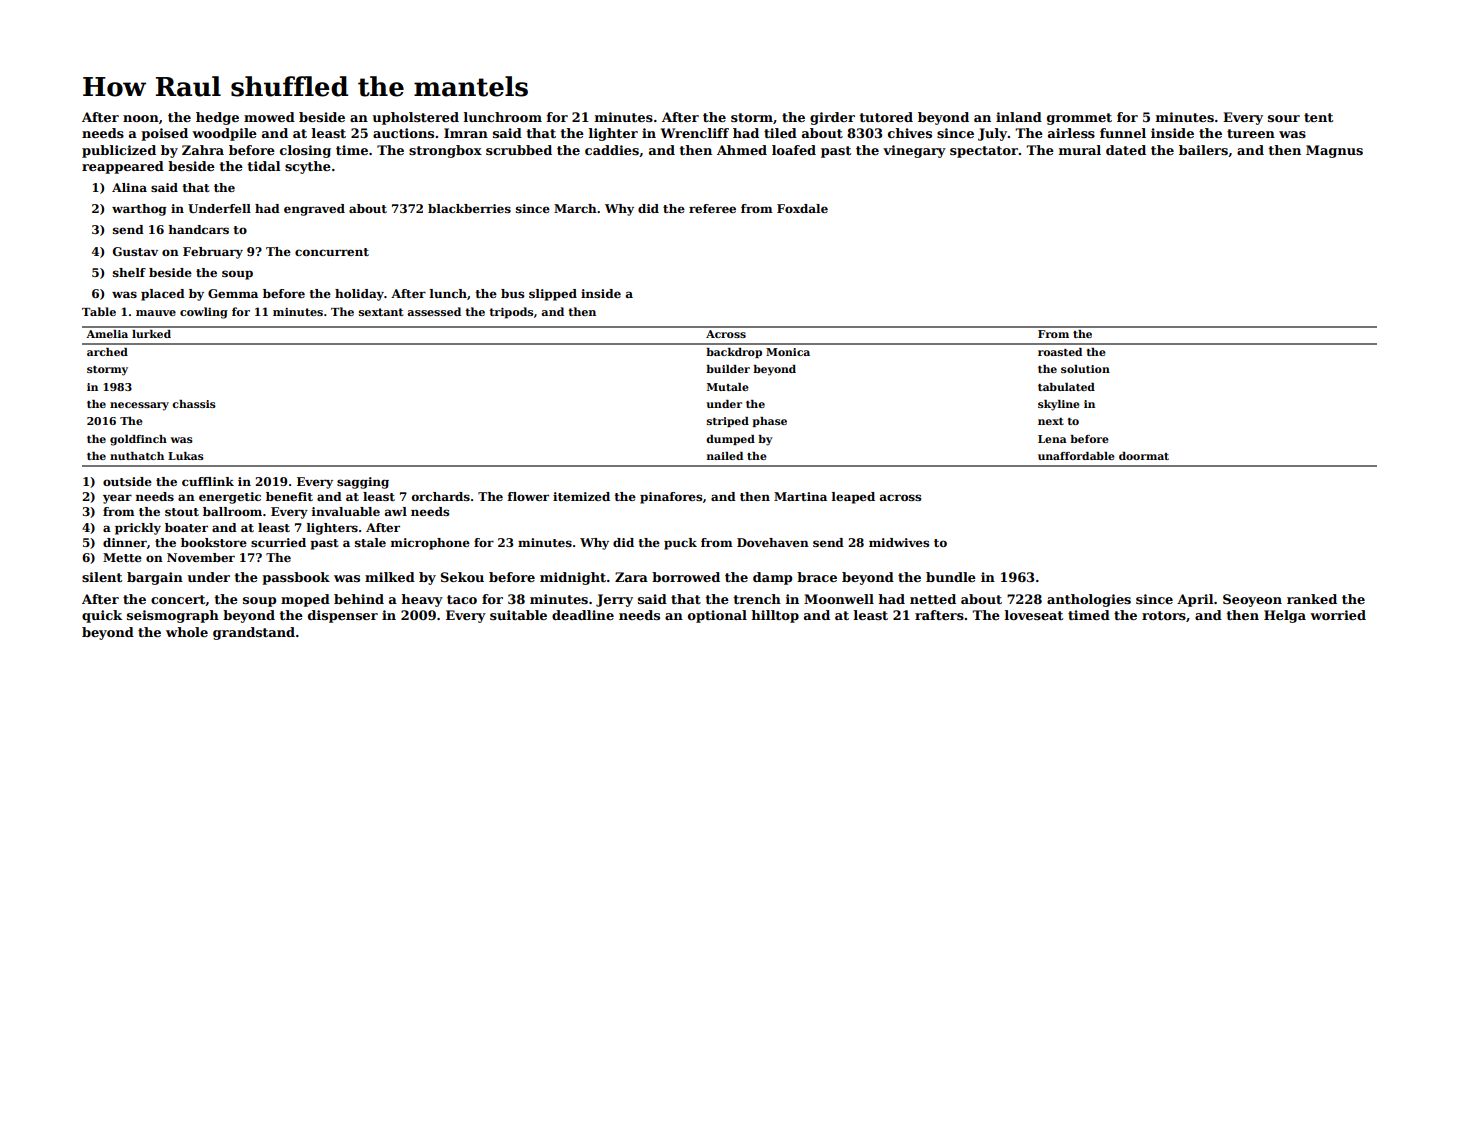 The image size is (1459, 1127). I want to click on referee, so click(712, 208).
